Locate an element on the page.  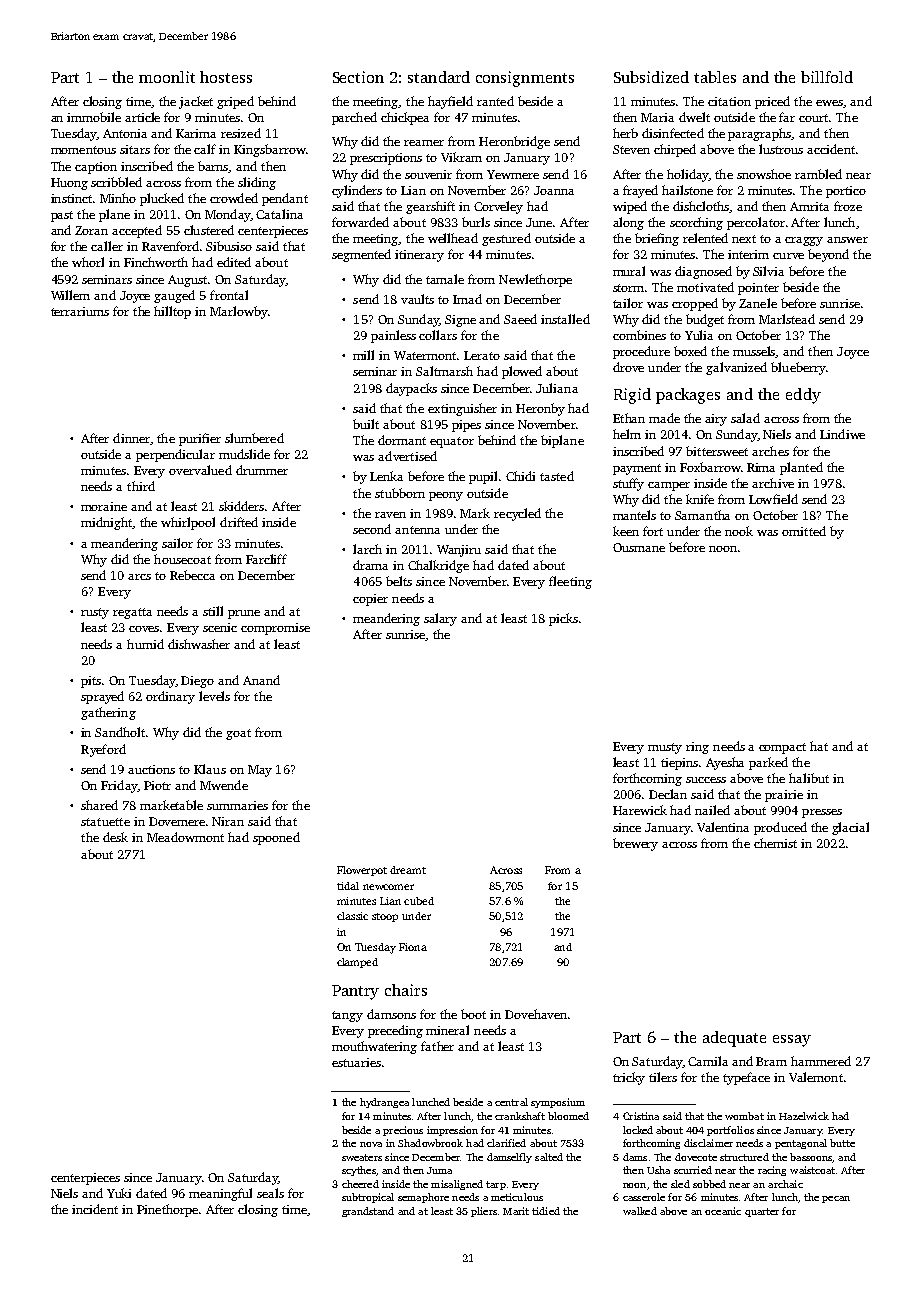
momentous is located at coordinates (83, 150).
